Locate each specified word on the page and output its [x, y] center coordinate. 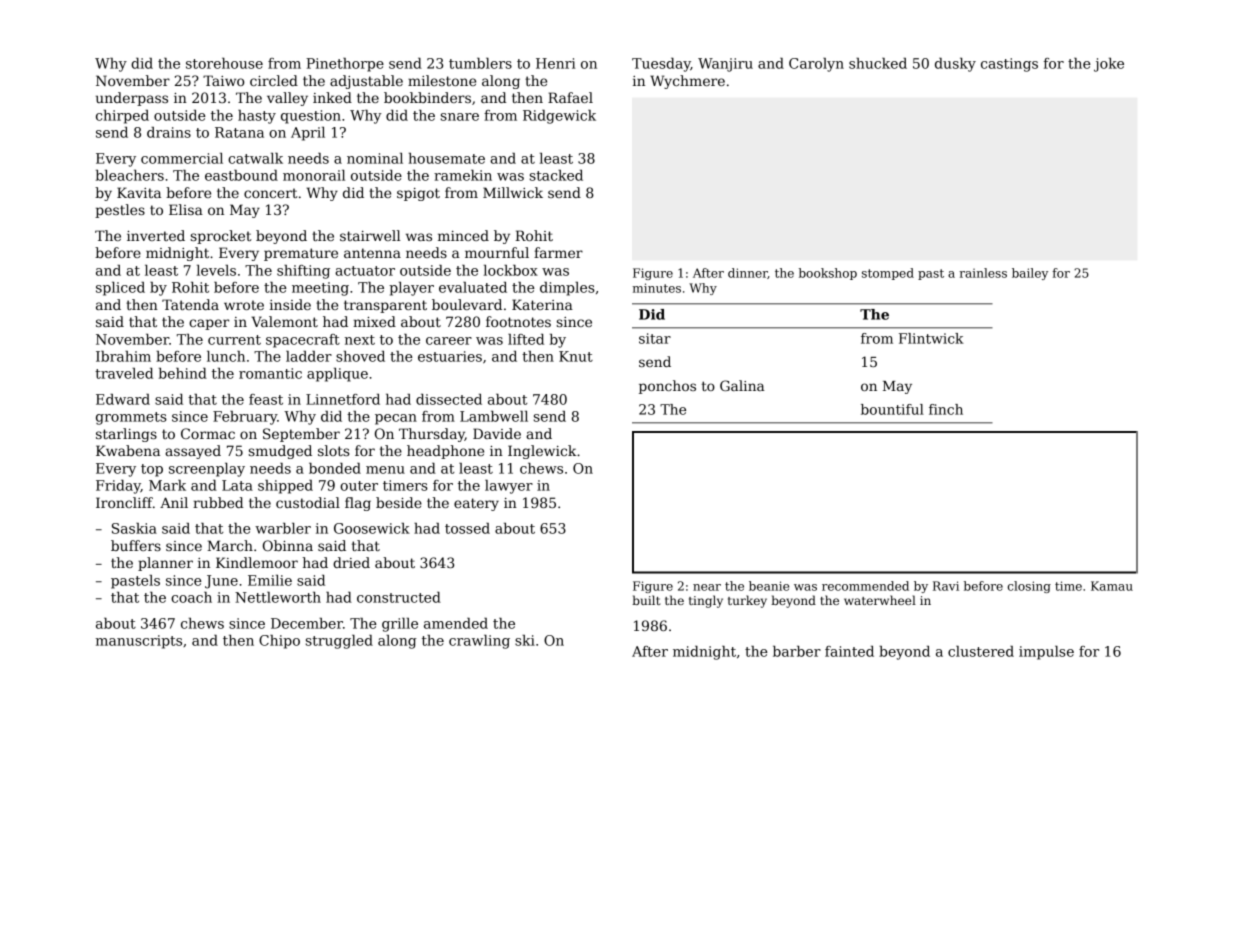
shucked [878, 63]
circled [274, 80]
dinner [748, 273]
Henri [555, 63]
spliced [120, 289]
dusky [955, 65]
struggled [339, 642]
